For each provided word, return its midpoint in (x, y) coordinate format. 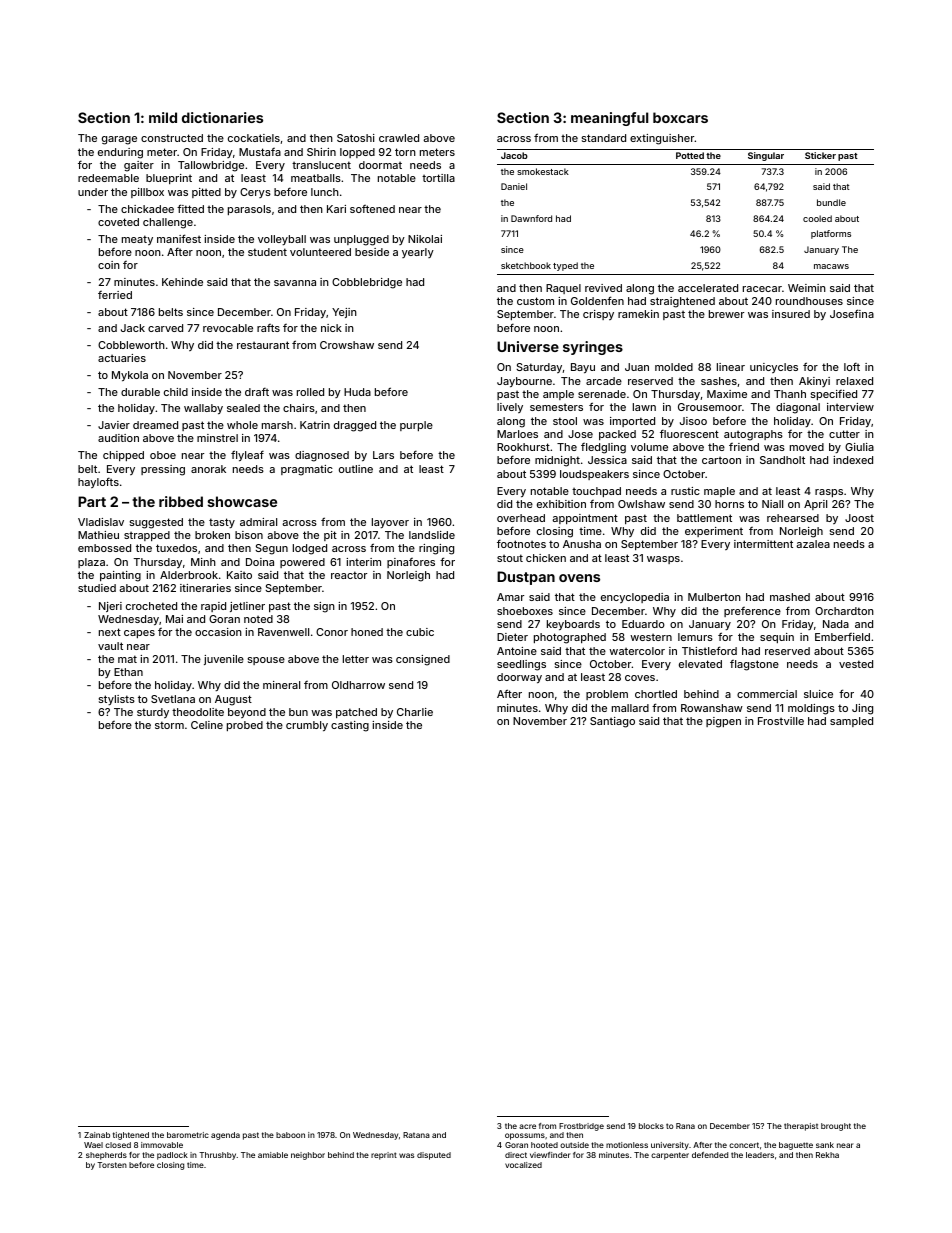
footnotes (521, 543)
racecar (762, 289)
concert (744, 1145)
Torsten (112, 1165)
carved (165, 328)
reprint (384, 1156)
